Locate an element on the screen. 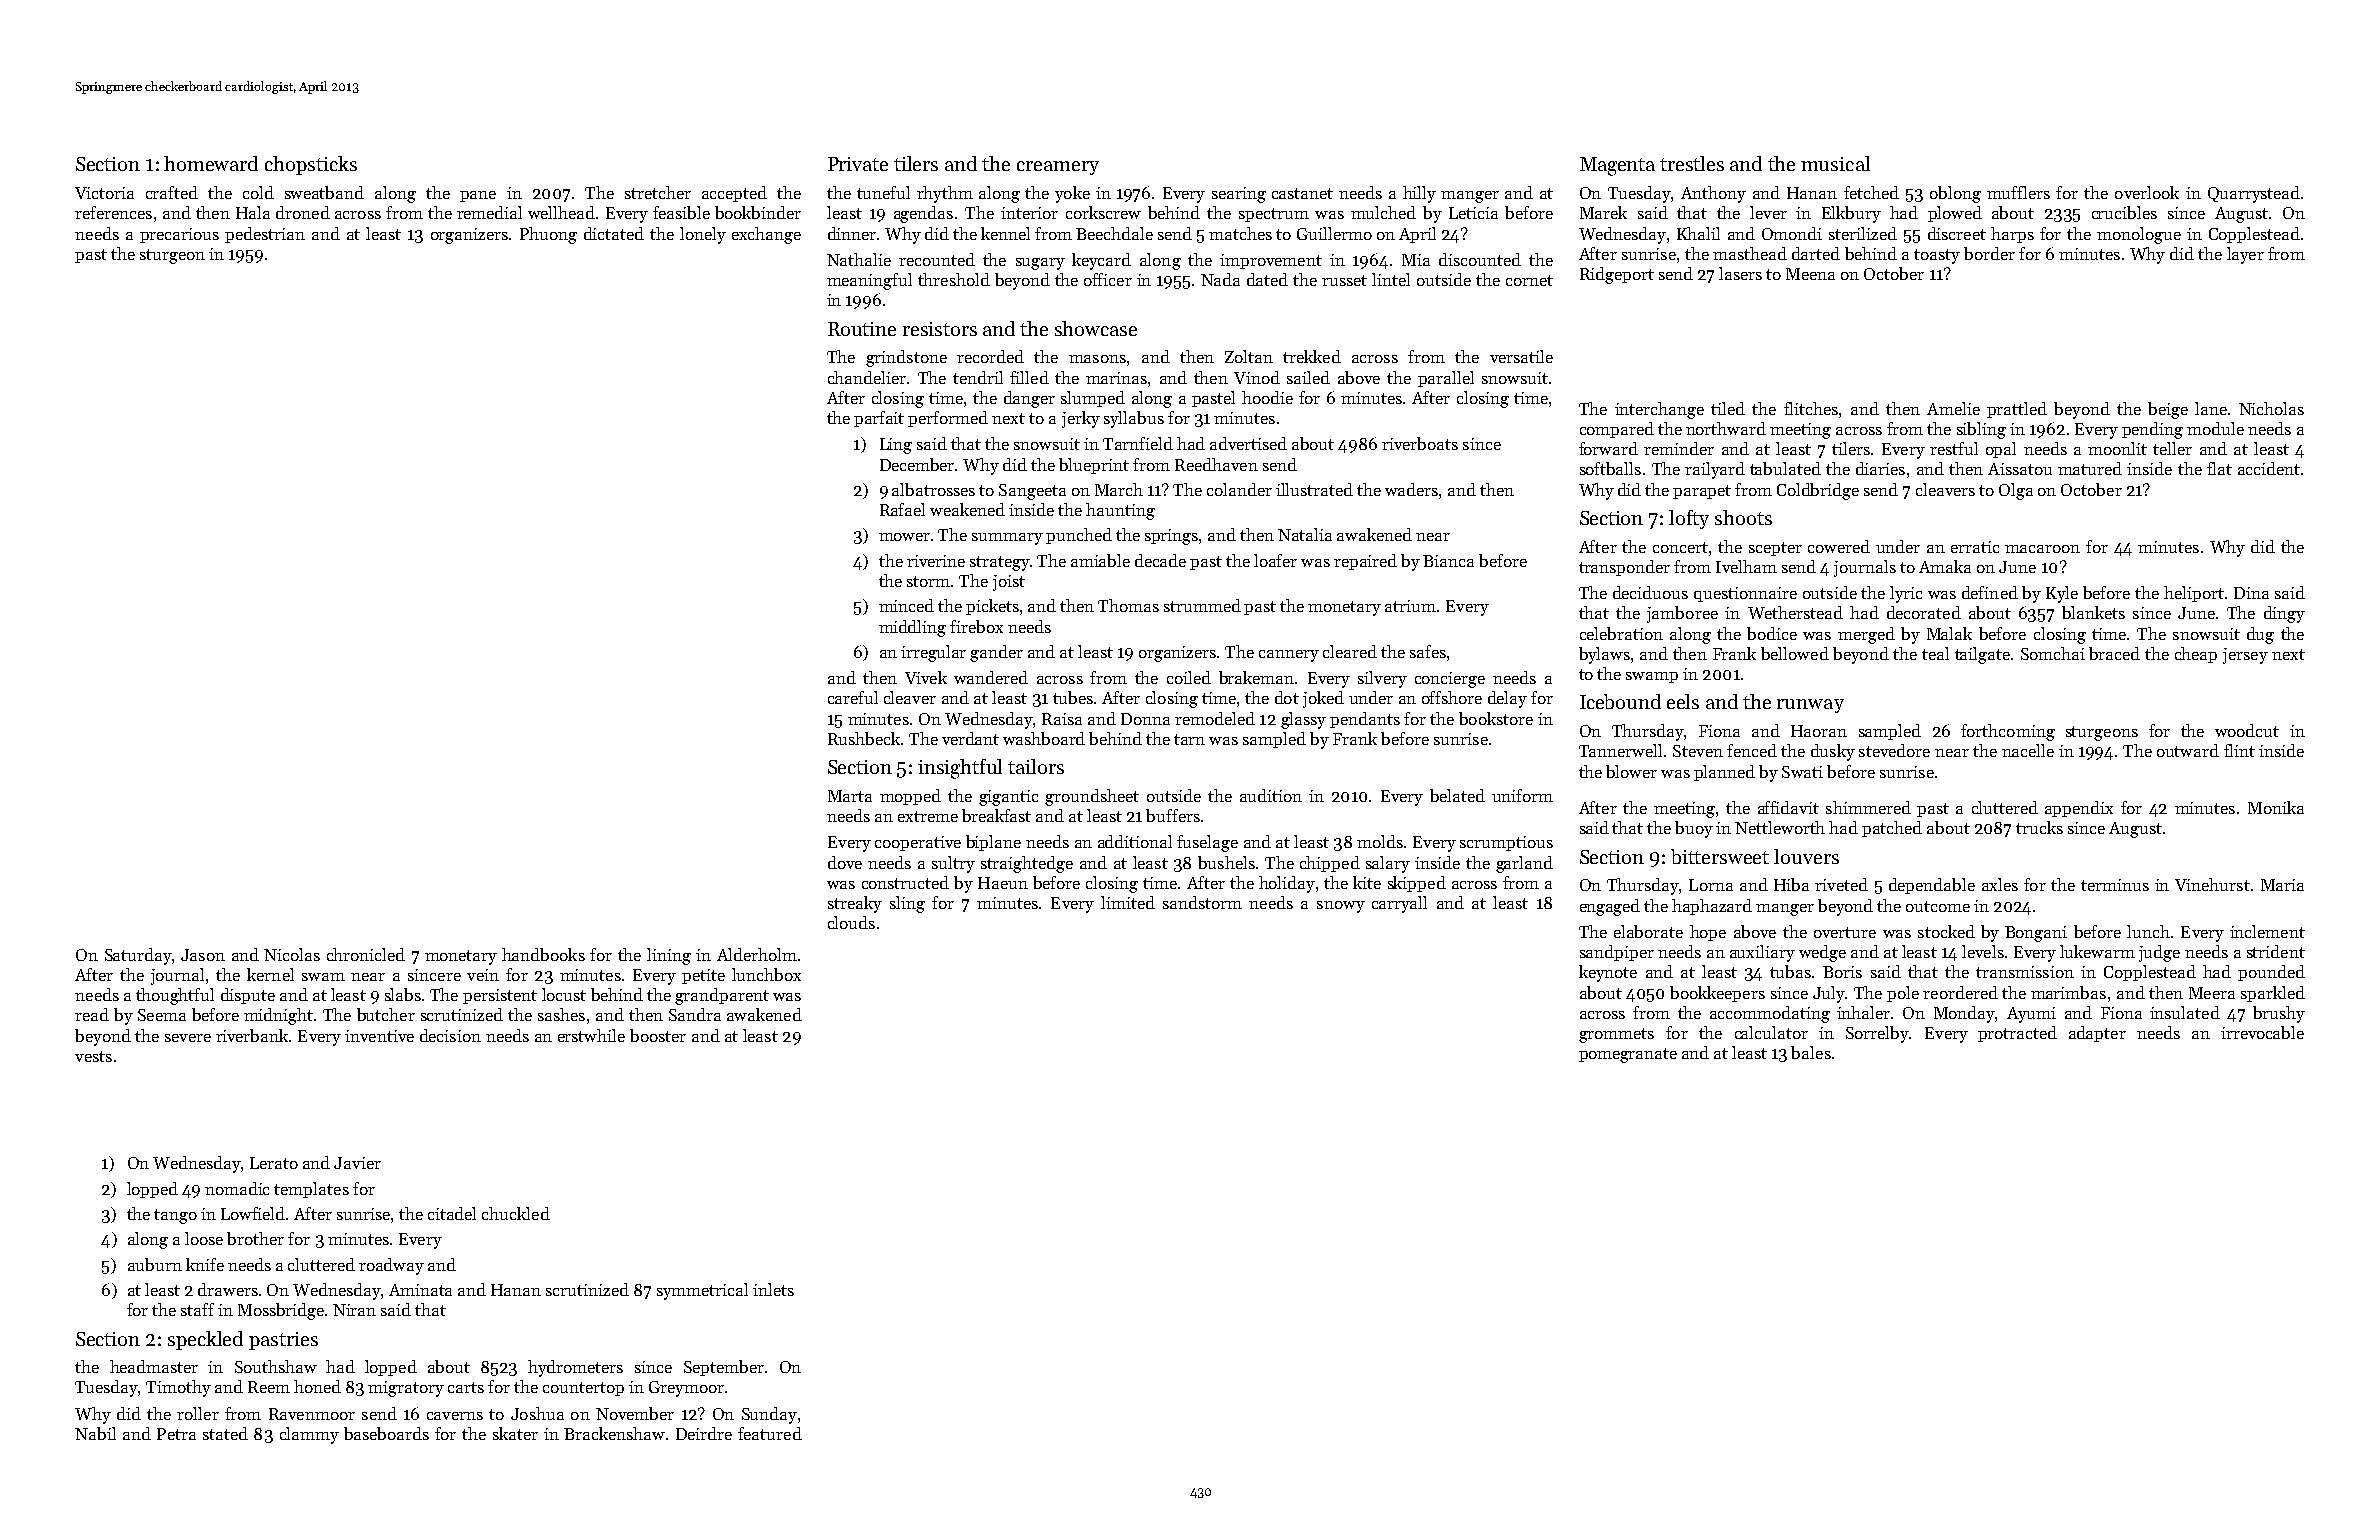 The height and width of the screenshot is (1540, 2380). decorated is located at coordinates (1924, 612).
